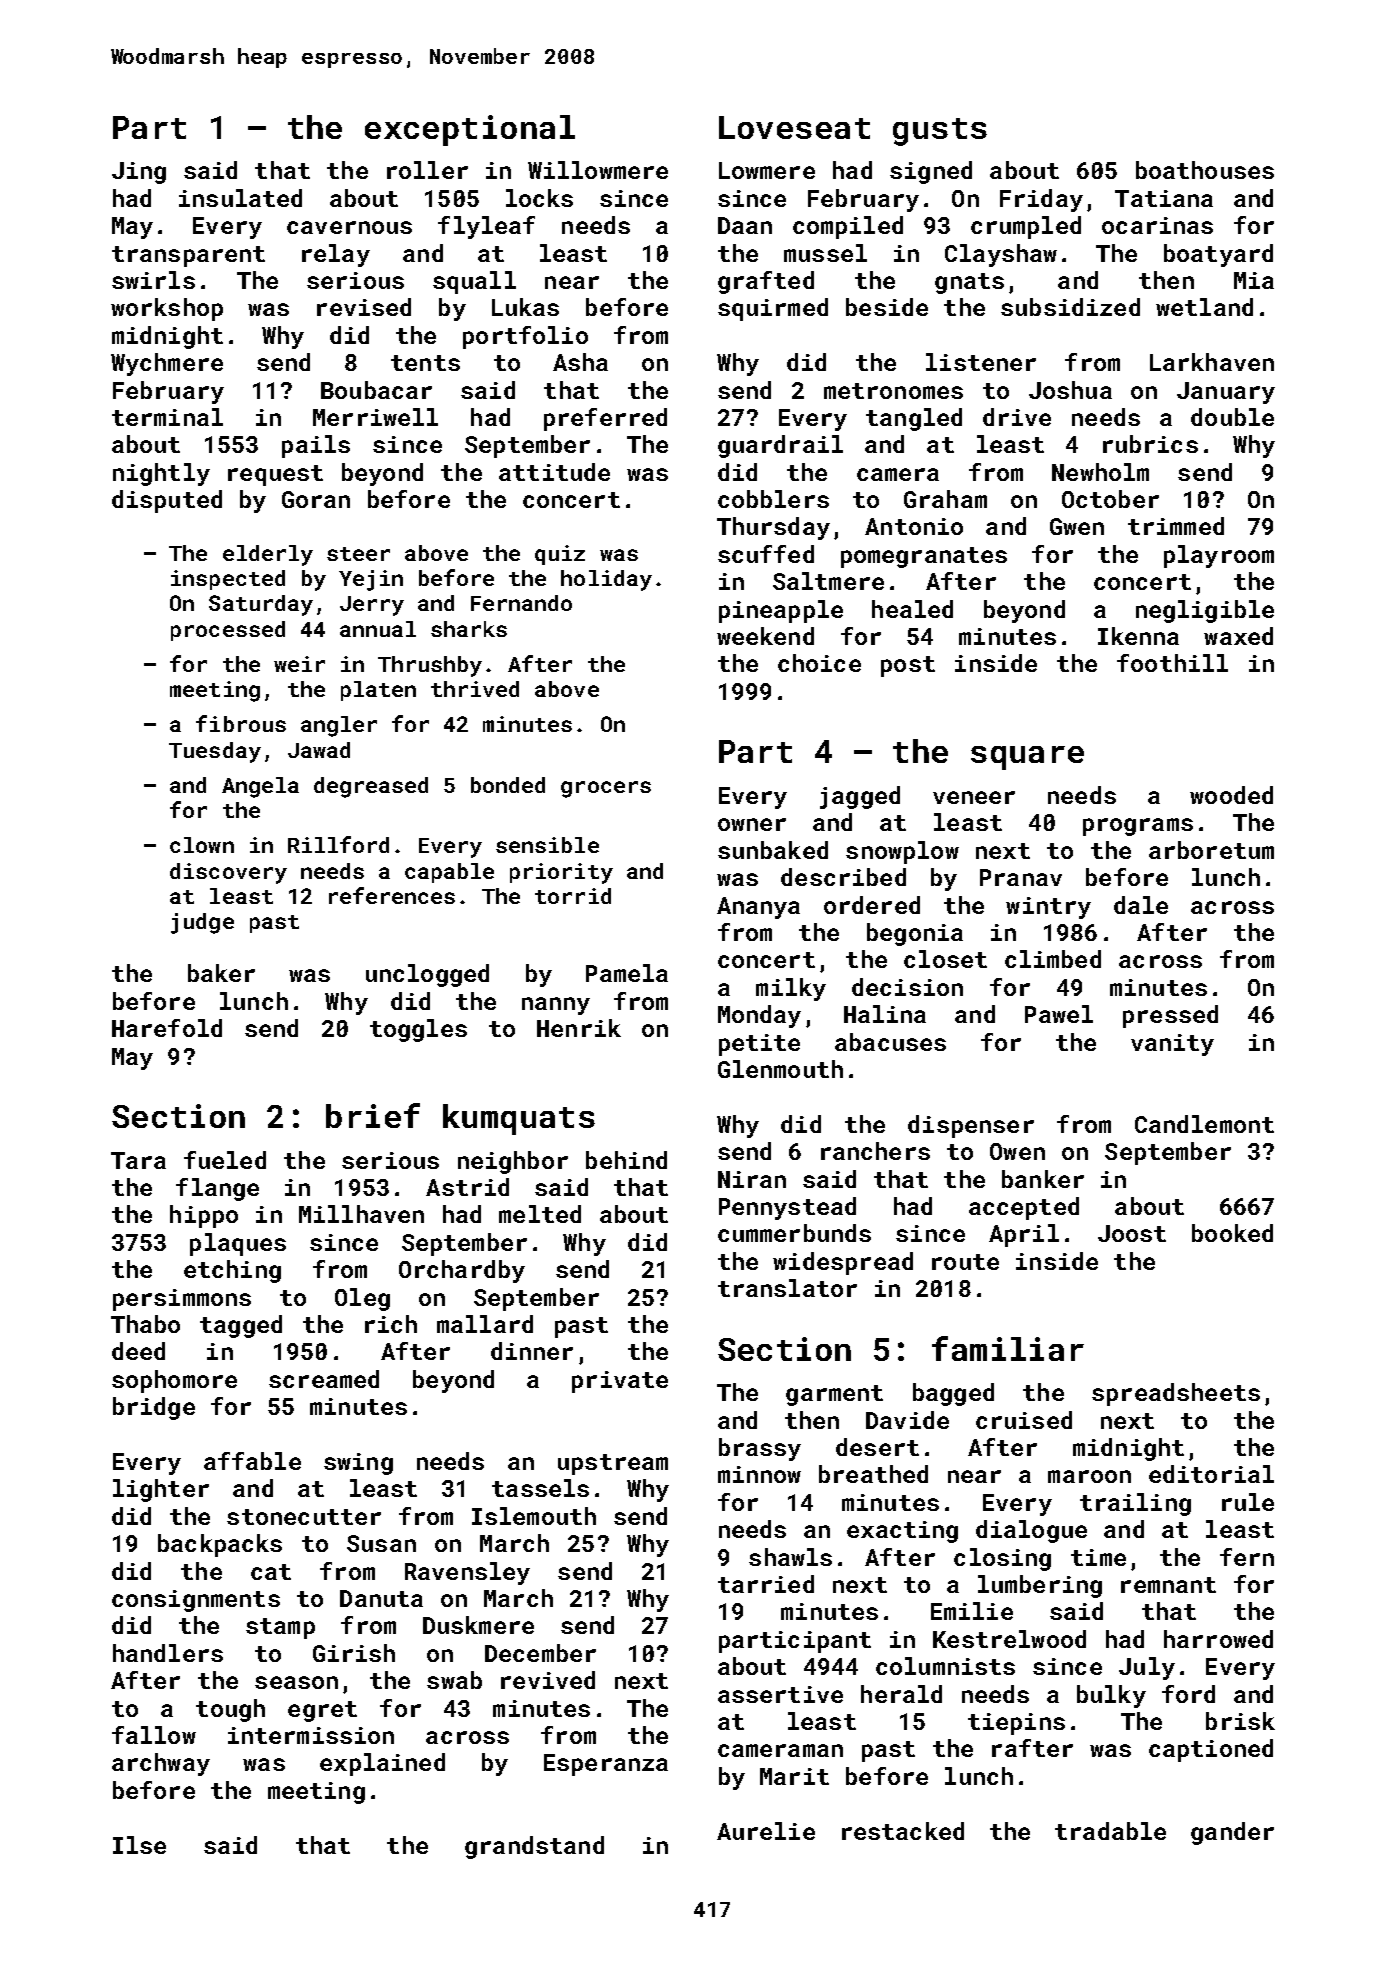 This screenshot has width=1386, height=1969. Describe the element at coordinates (1205, 170) in the screenshot. I see `boathouses` at that location.
